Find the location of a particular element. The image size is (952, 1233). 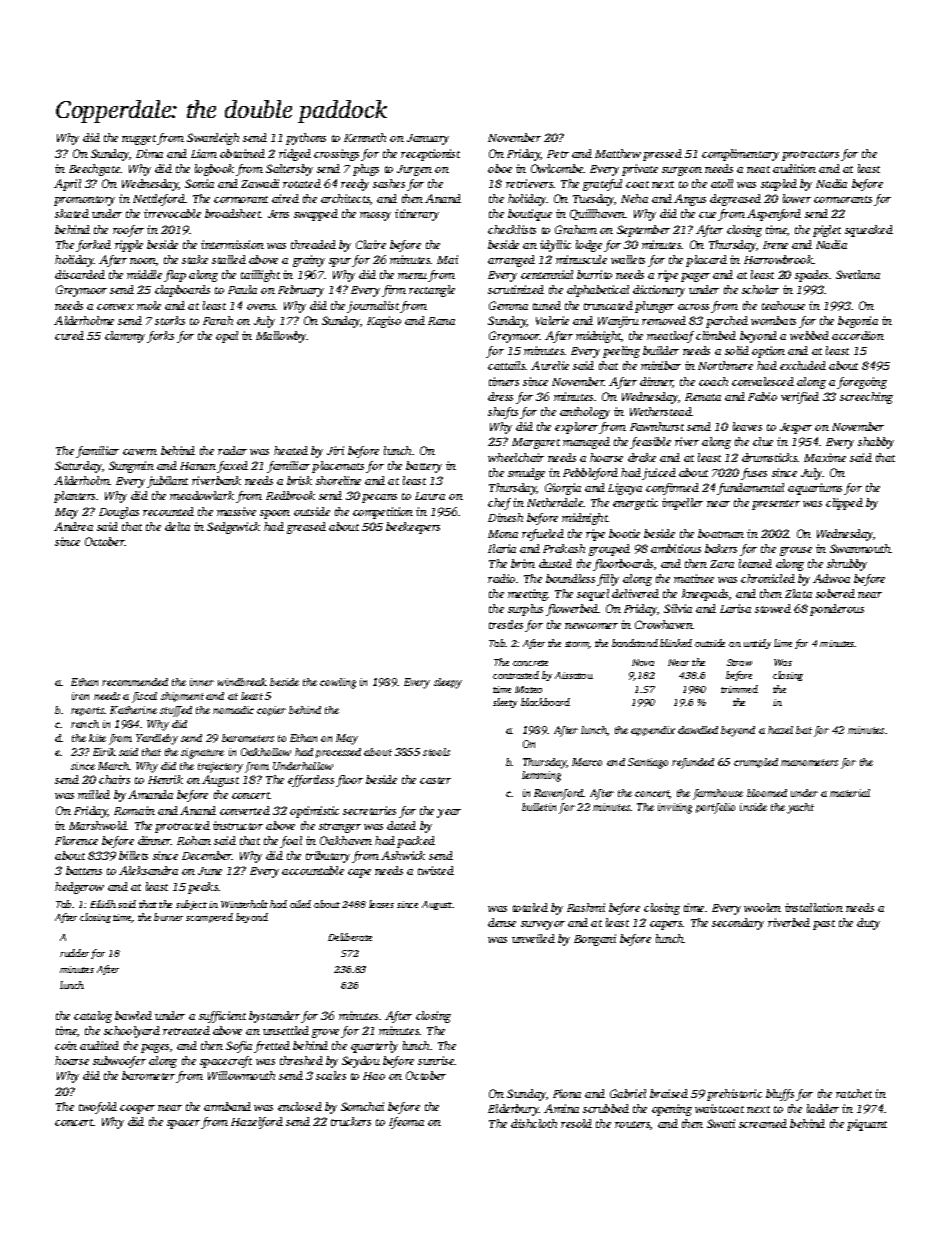

screeching is located at coordinates (866, 398).
